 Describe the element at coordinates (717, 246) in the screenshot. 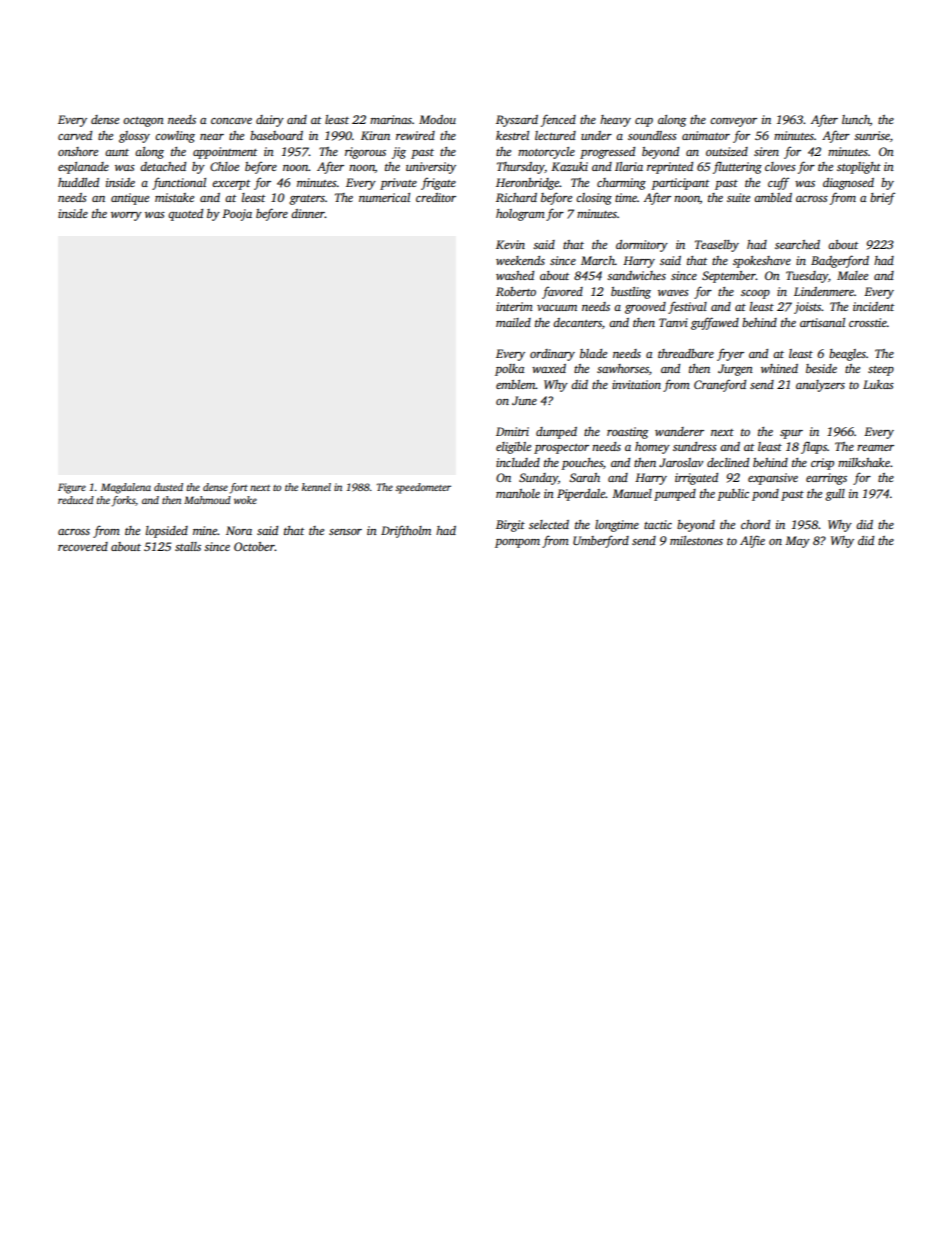

I see `Teaselby` at that location.
